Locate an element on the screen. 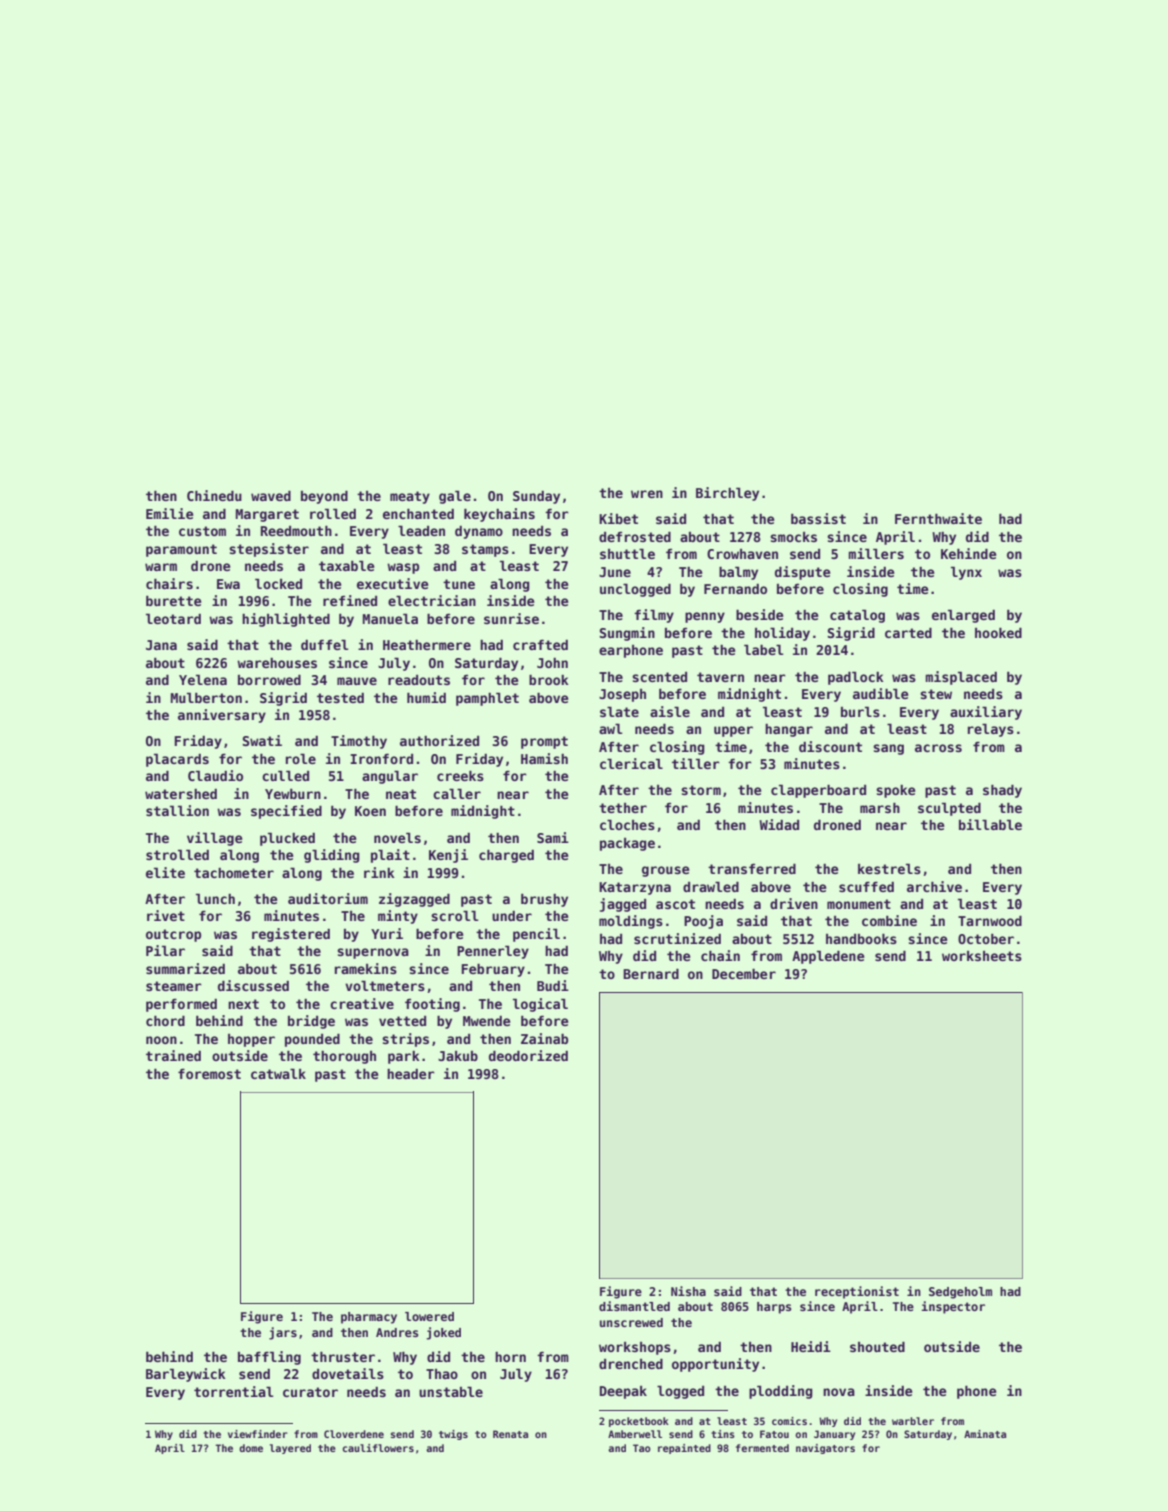  deodorized is located at coordinates (528, 1055).
